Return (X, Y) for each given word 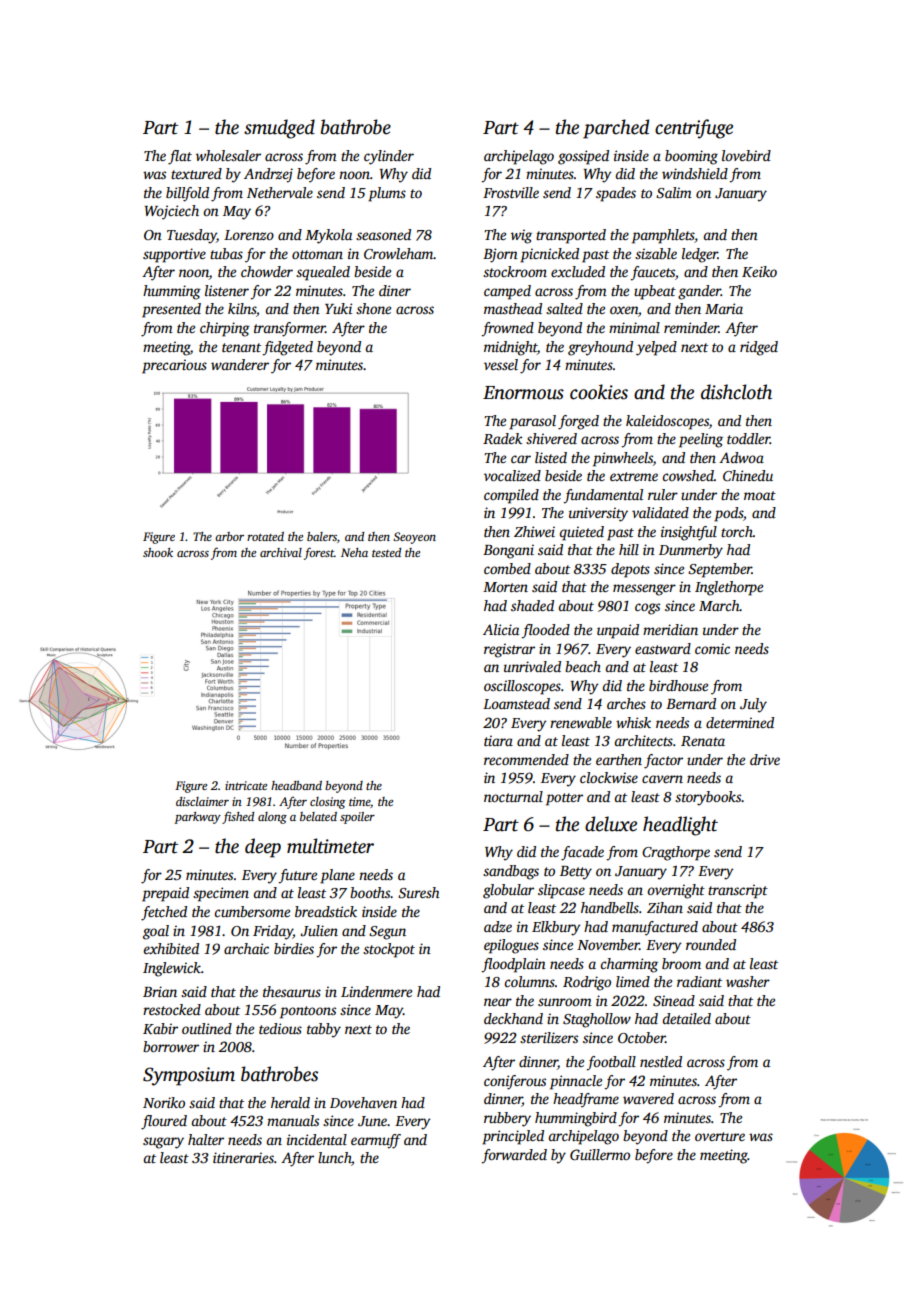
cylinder (389, 157)
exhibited (171, 948)
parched (616, 129)
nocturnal (513, 796)
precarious (174, 366)
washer (748, 981)
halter (206, 1139)
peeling (701, 440)
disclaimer (202, 801)
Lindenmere (376, 991)
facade (582, 853)
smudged (279, 129)
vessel (501, 364)
